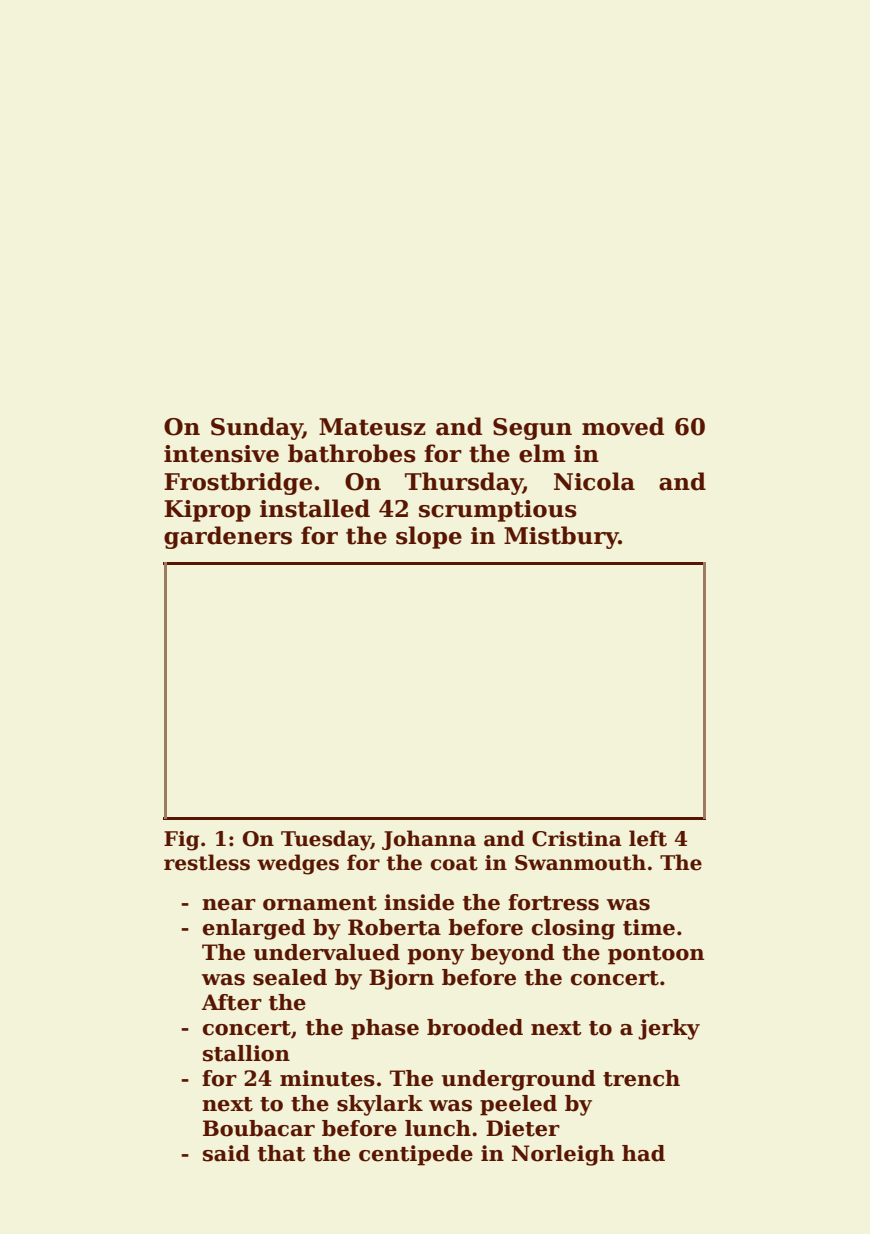 The height and width of the page is (1234, 870). What do you see at coordinates (577, 839) in the page?
I see `Cristina` at bounding box center [577, 839].
